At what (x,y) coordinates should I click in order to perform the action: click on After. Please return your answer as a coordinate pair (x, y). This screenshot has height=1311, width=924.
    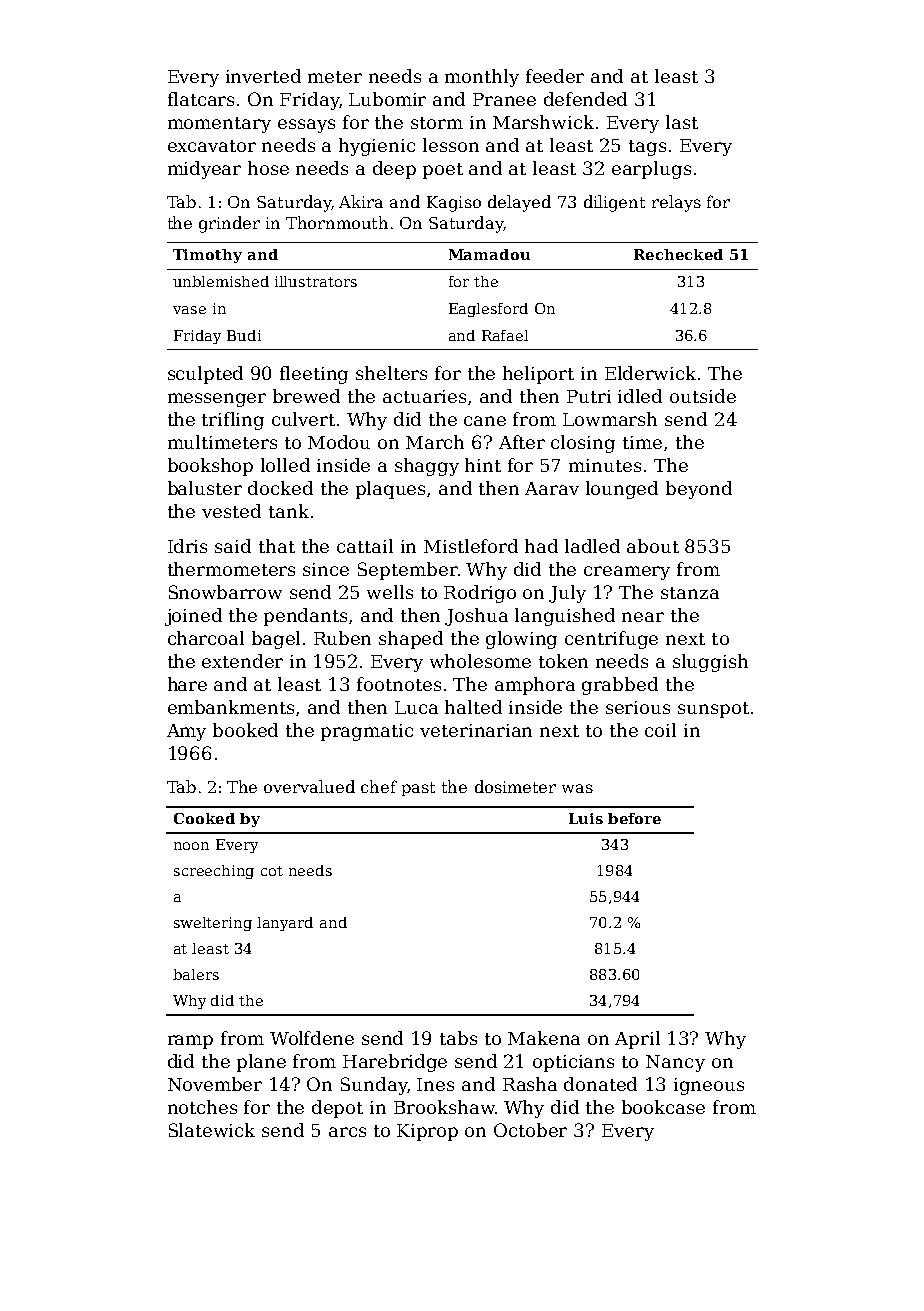
    Looking at the image, I should click on (522, 442).
